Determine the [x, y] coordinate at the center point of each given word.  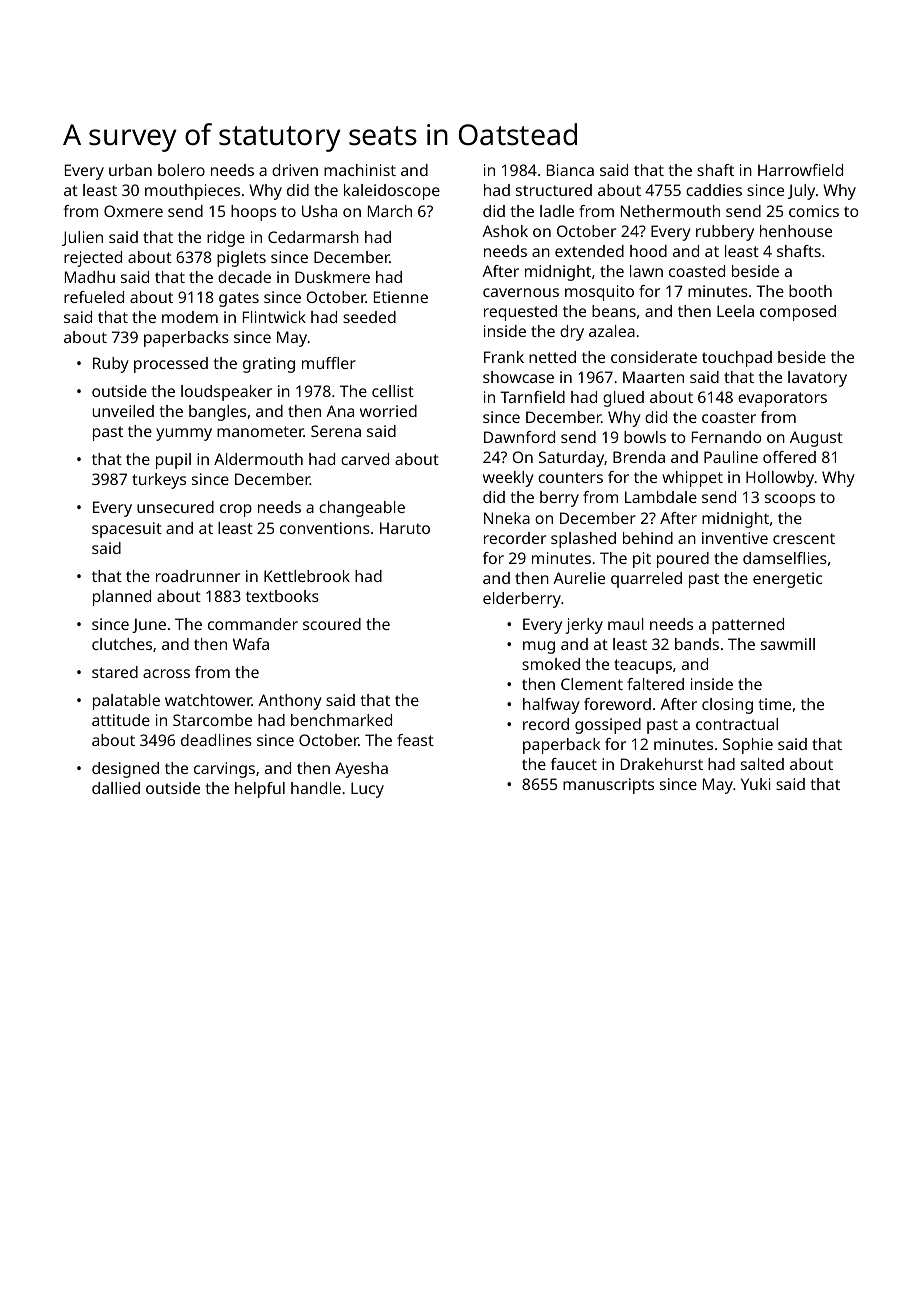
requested [520, 313]
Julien [82, 238]
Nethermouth [670, 211]
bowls [645, 437]
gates [239, 299]
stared [115, 672]
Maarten [653, 377]
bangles [217, 413]
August [816, 439]
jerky [584, 626]
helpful [260, 790]
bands [697, 644]
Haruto [405, 528]
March [390, 211]
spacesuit [127, 530]
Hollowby [780, 479]
